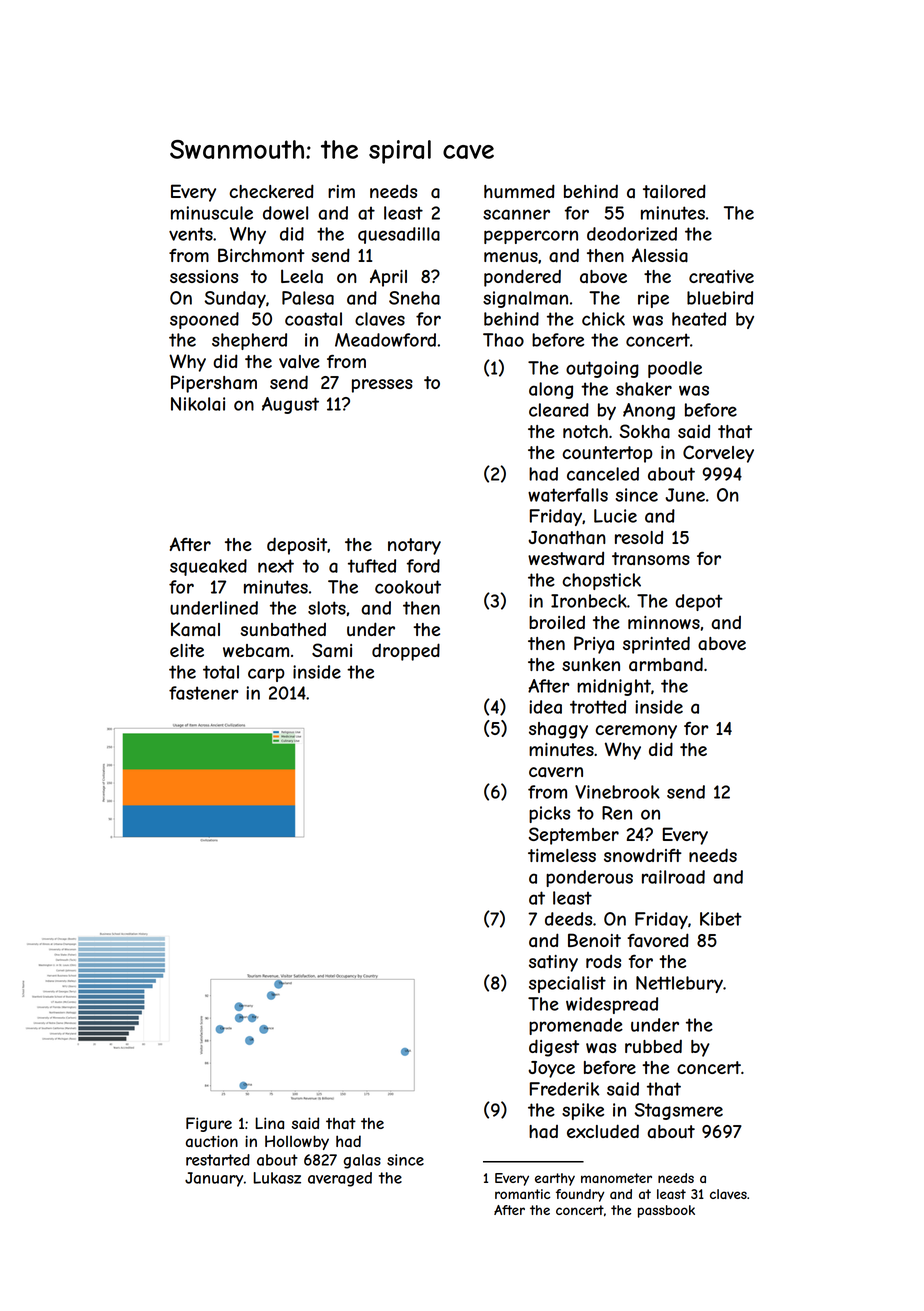 This screenshot has height=1311, width=924. Describe the element at coordinates (271, 191) in the screenshot. I see `checkered` at that location.
